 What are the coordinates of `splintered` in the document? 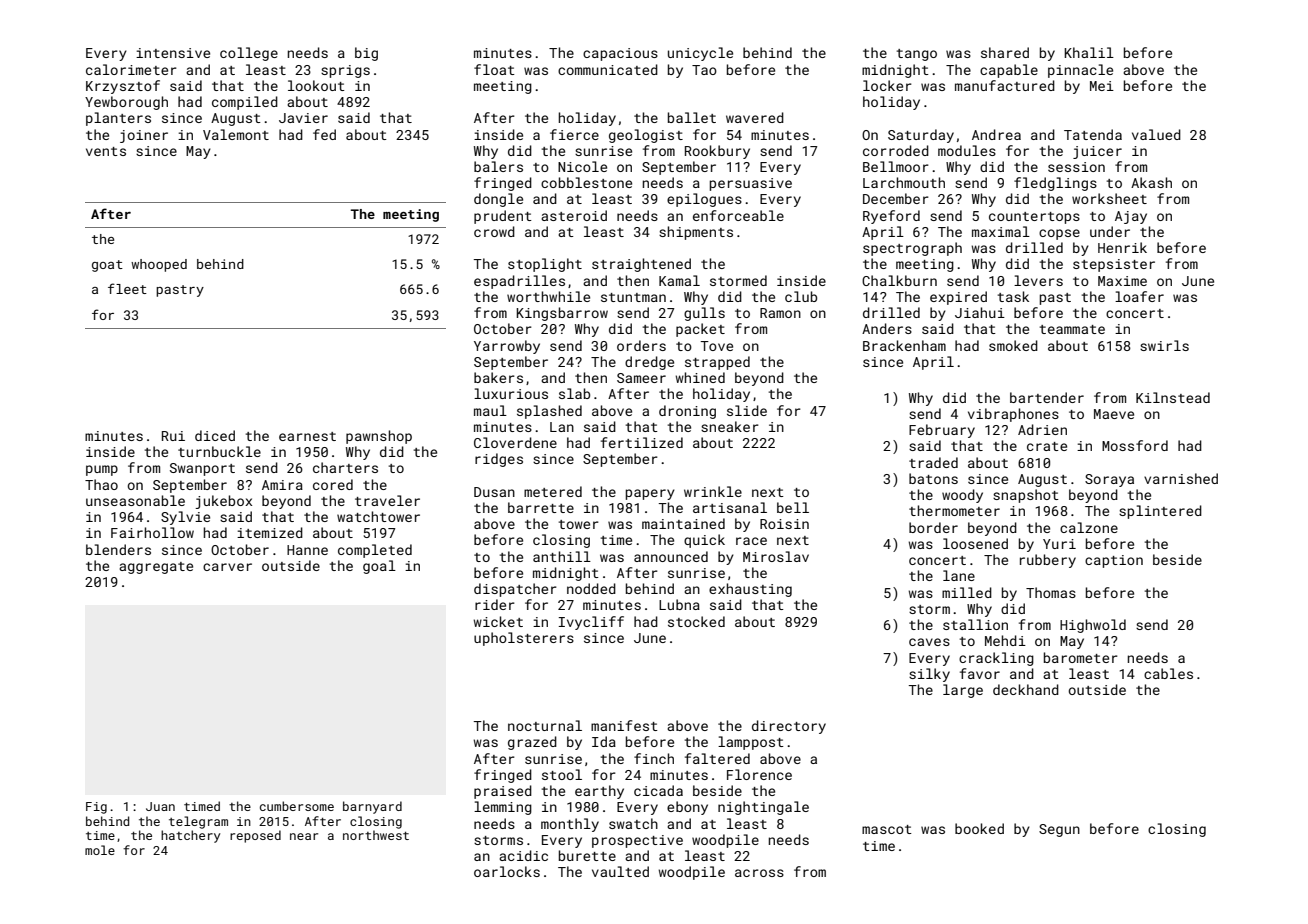 It's located at (1160, 512).
